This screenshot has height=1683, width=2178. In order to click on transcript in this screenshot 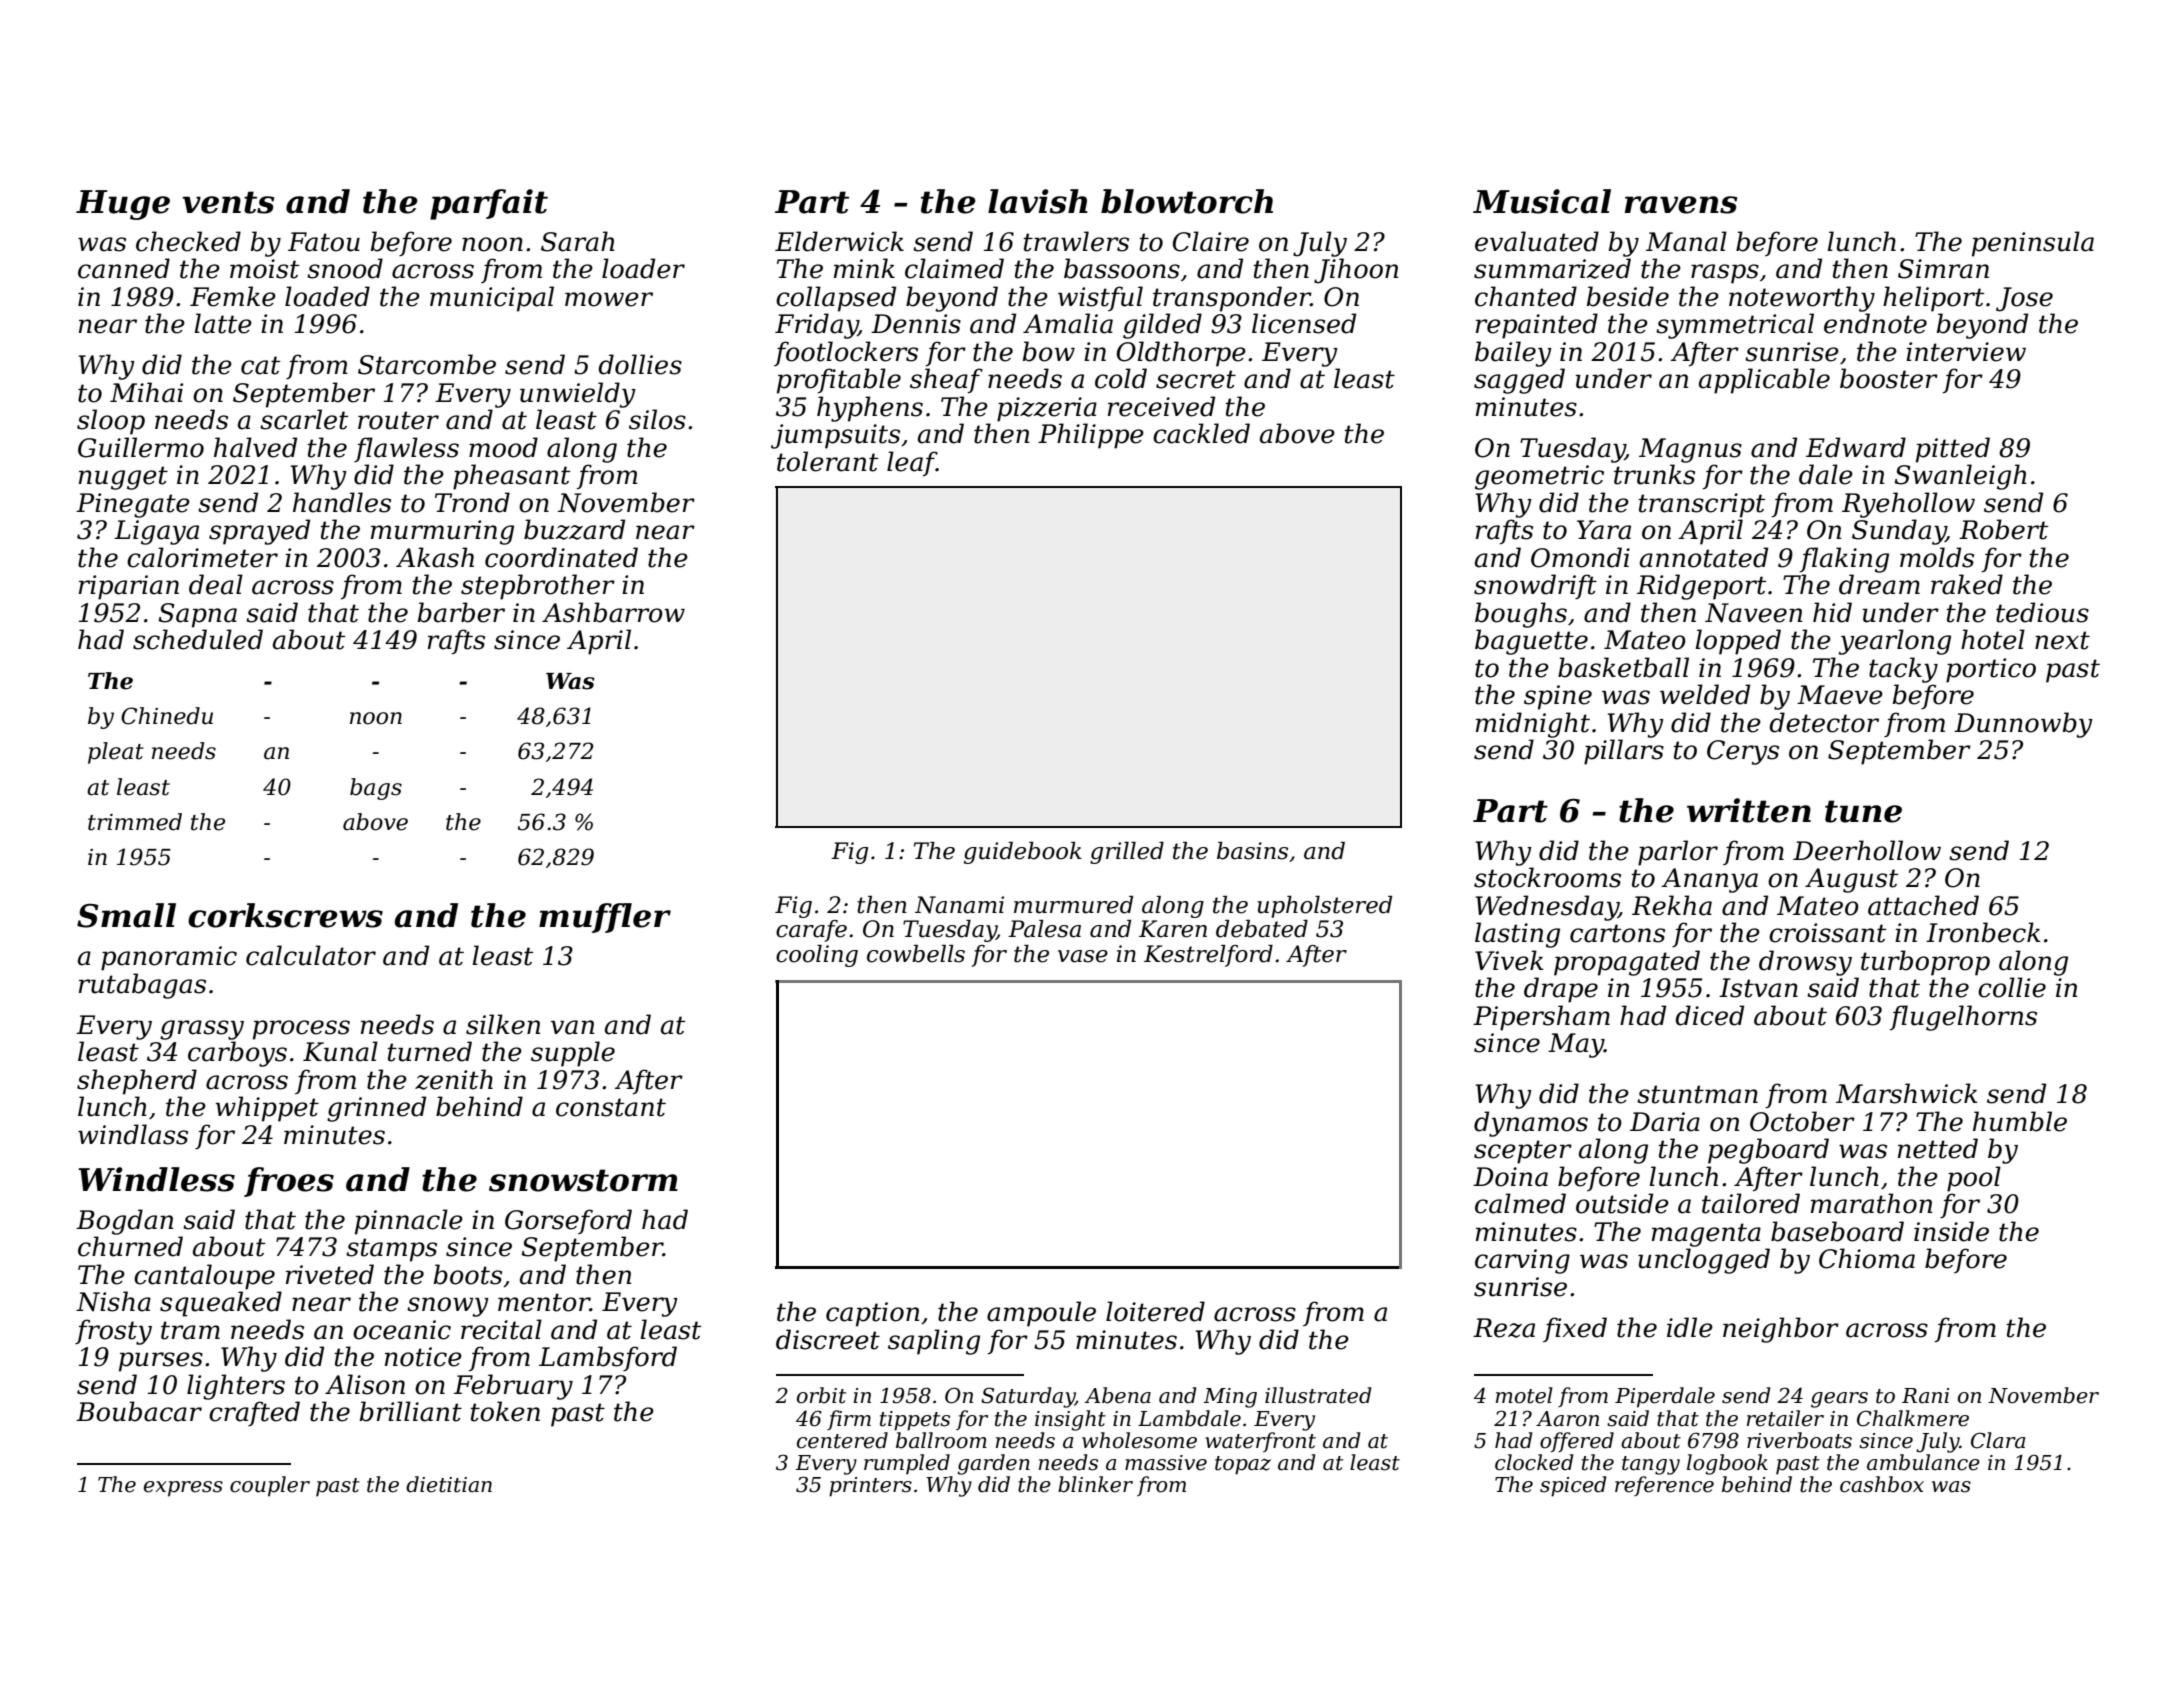, I will do `click(1701, 505)`.
